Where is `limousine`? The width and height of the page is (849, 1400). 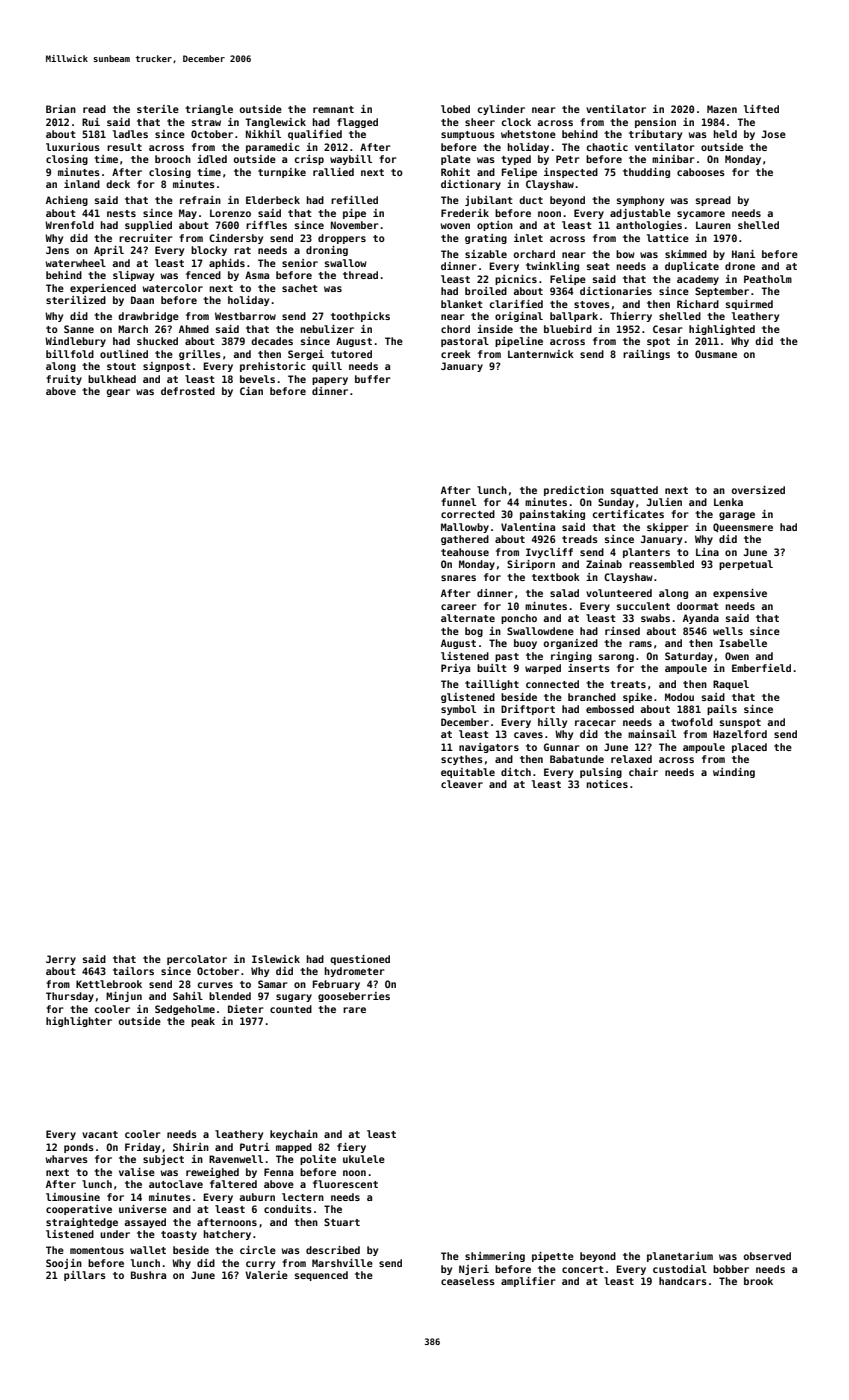 limousine is located at coordinates (73, 1197).
